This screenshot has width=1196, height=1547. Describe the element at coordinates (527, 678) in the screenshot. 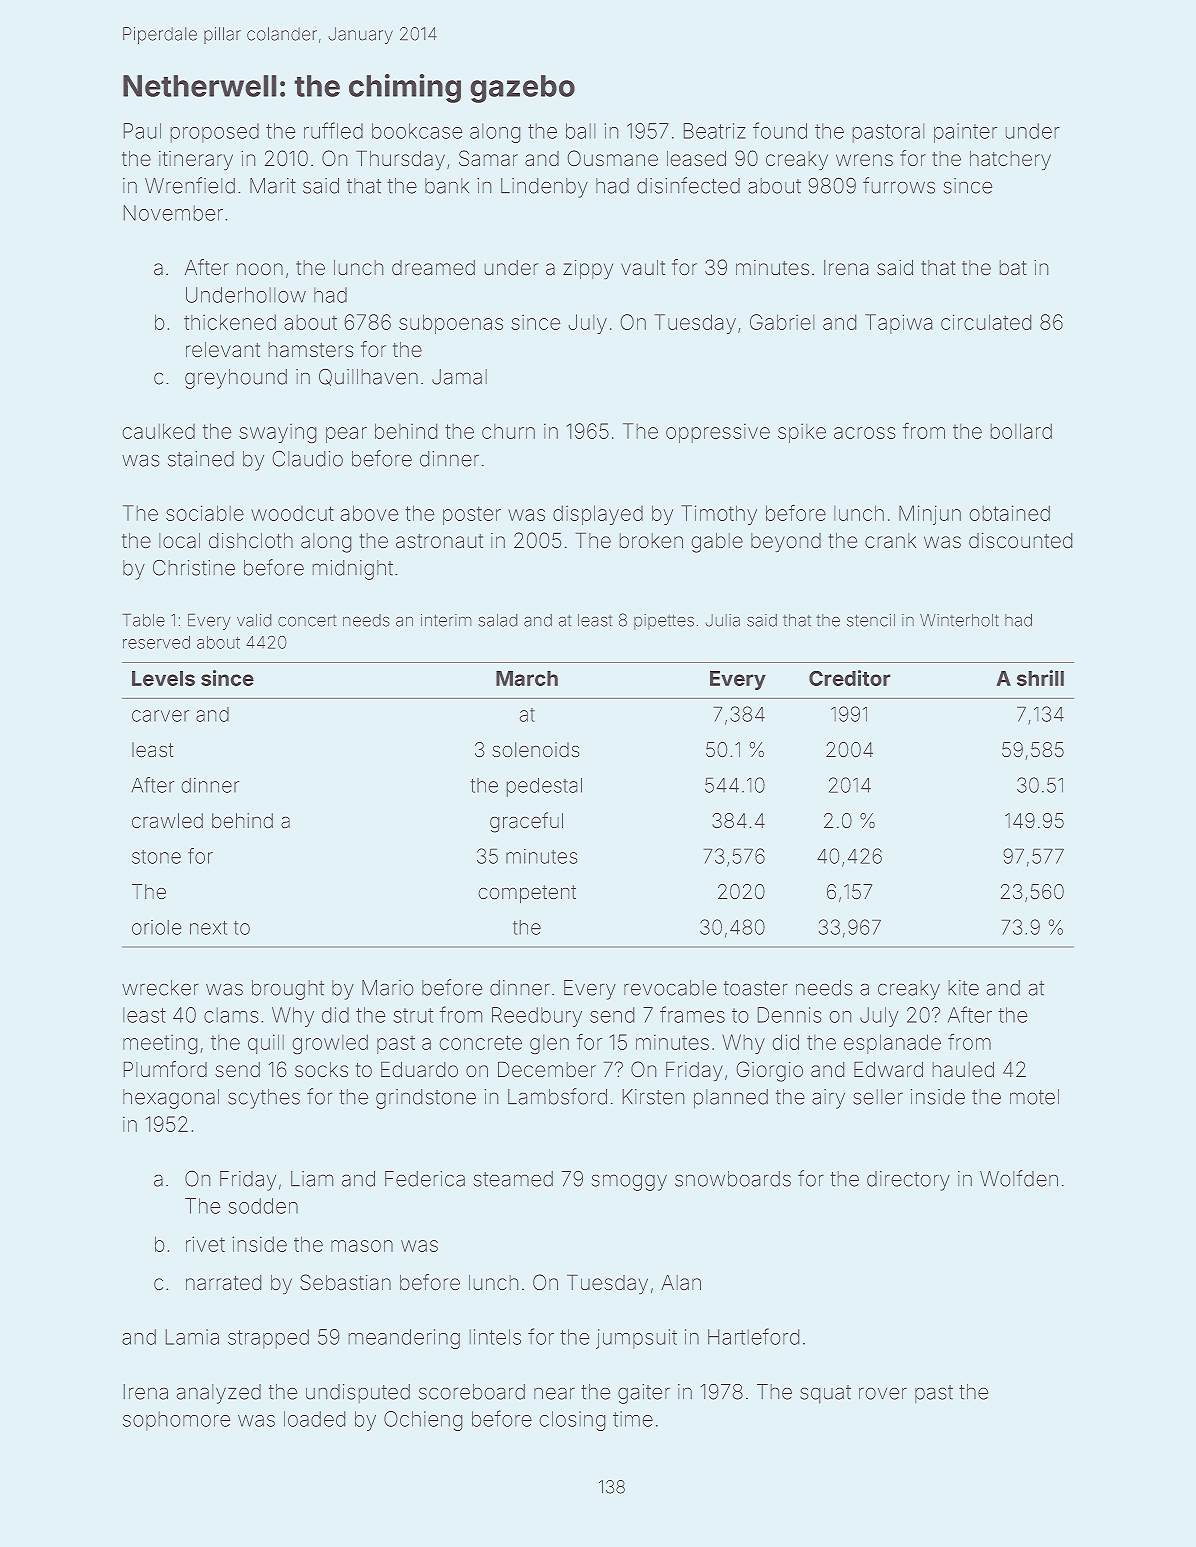

I see `March` at that location.
